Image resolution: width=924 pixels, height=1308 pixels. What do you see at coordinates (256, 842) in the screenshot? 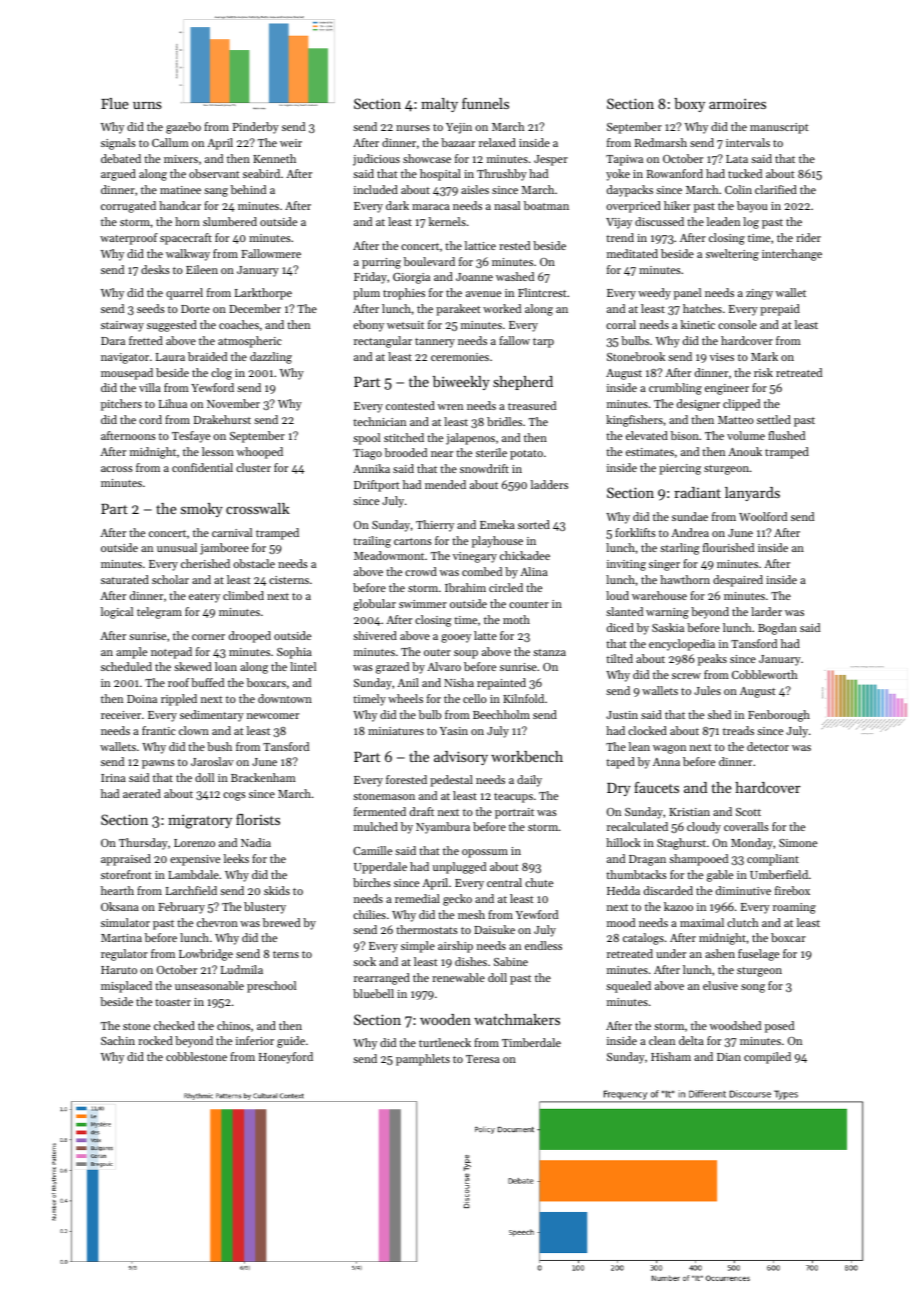
I see `Nadia` at bounding box center [256, 842].
